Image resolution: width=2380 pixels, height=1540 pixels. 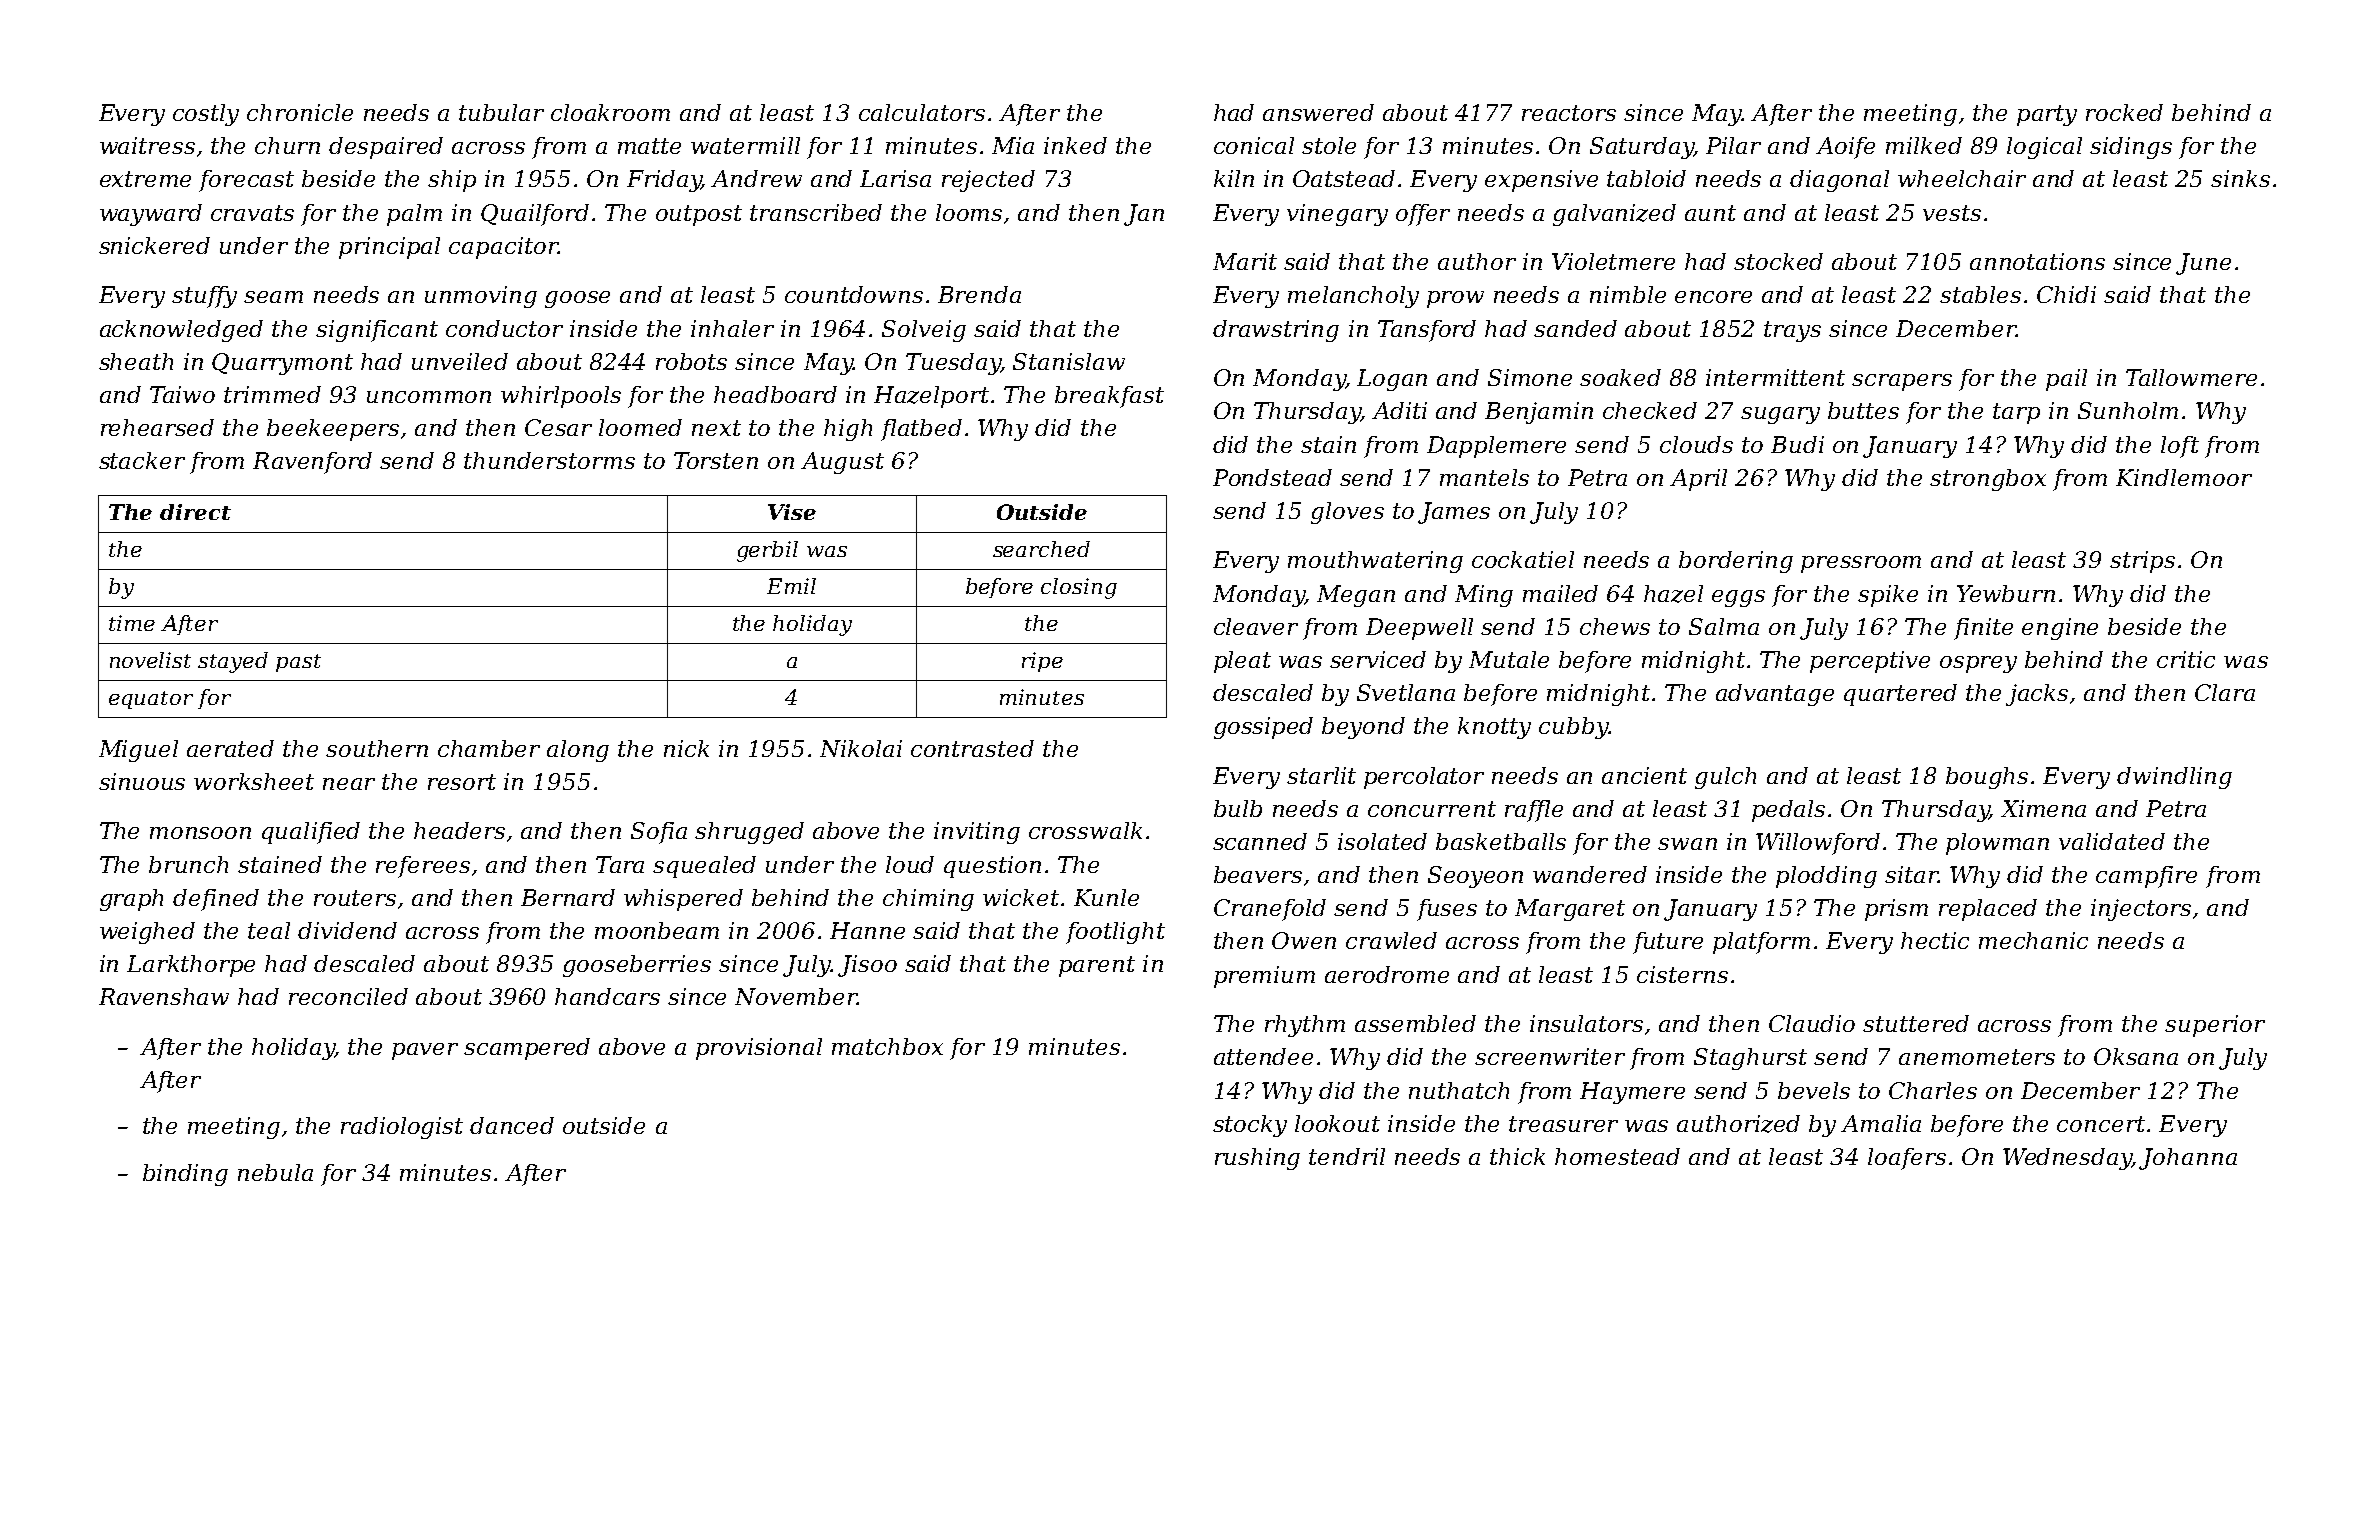 I want to click on unmoving, so click(x=481, y=297).
